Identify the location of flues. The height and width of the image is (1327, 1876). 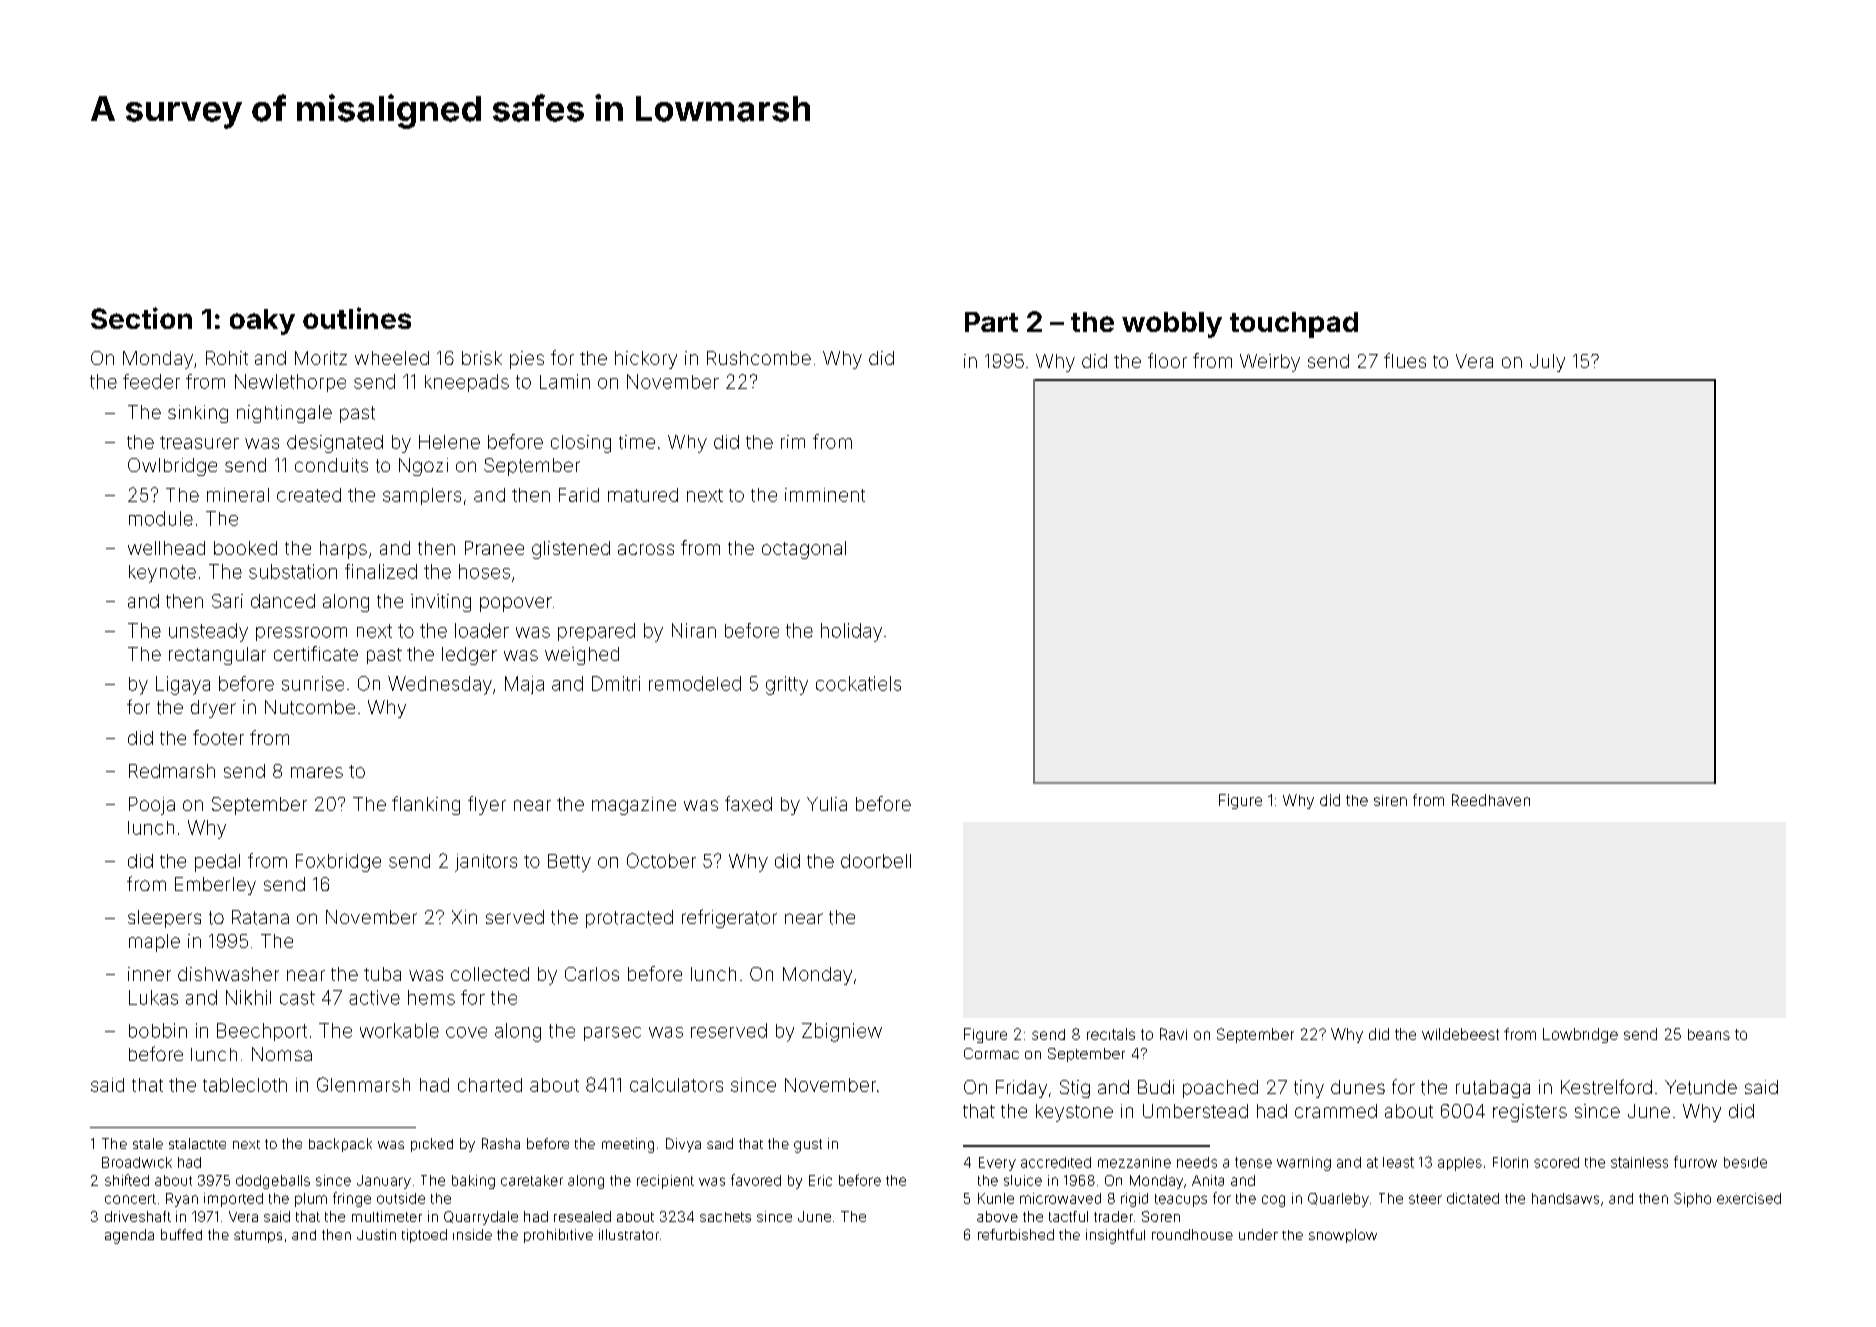
(1405, 360).
